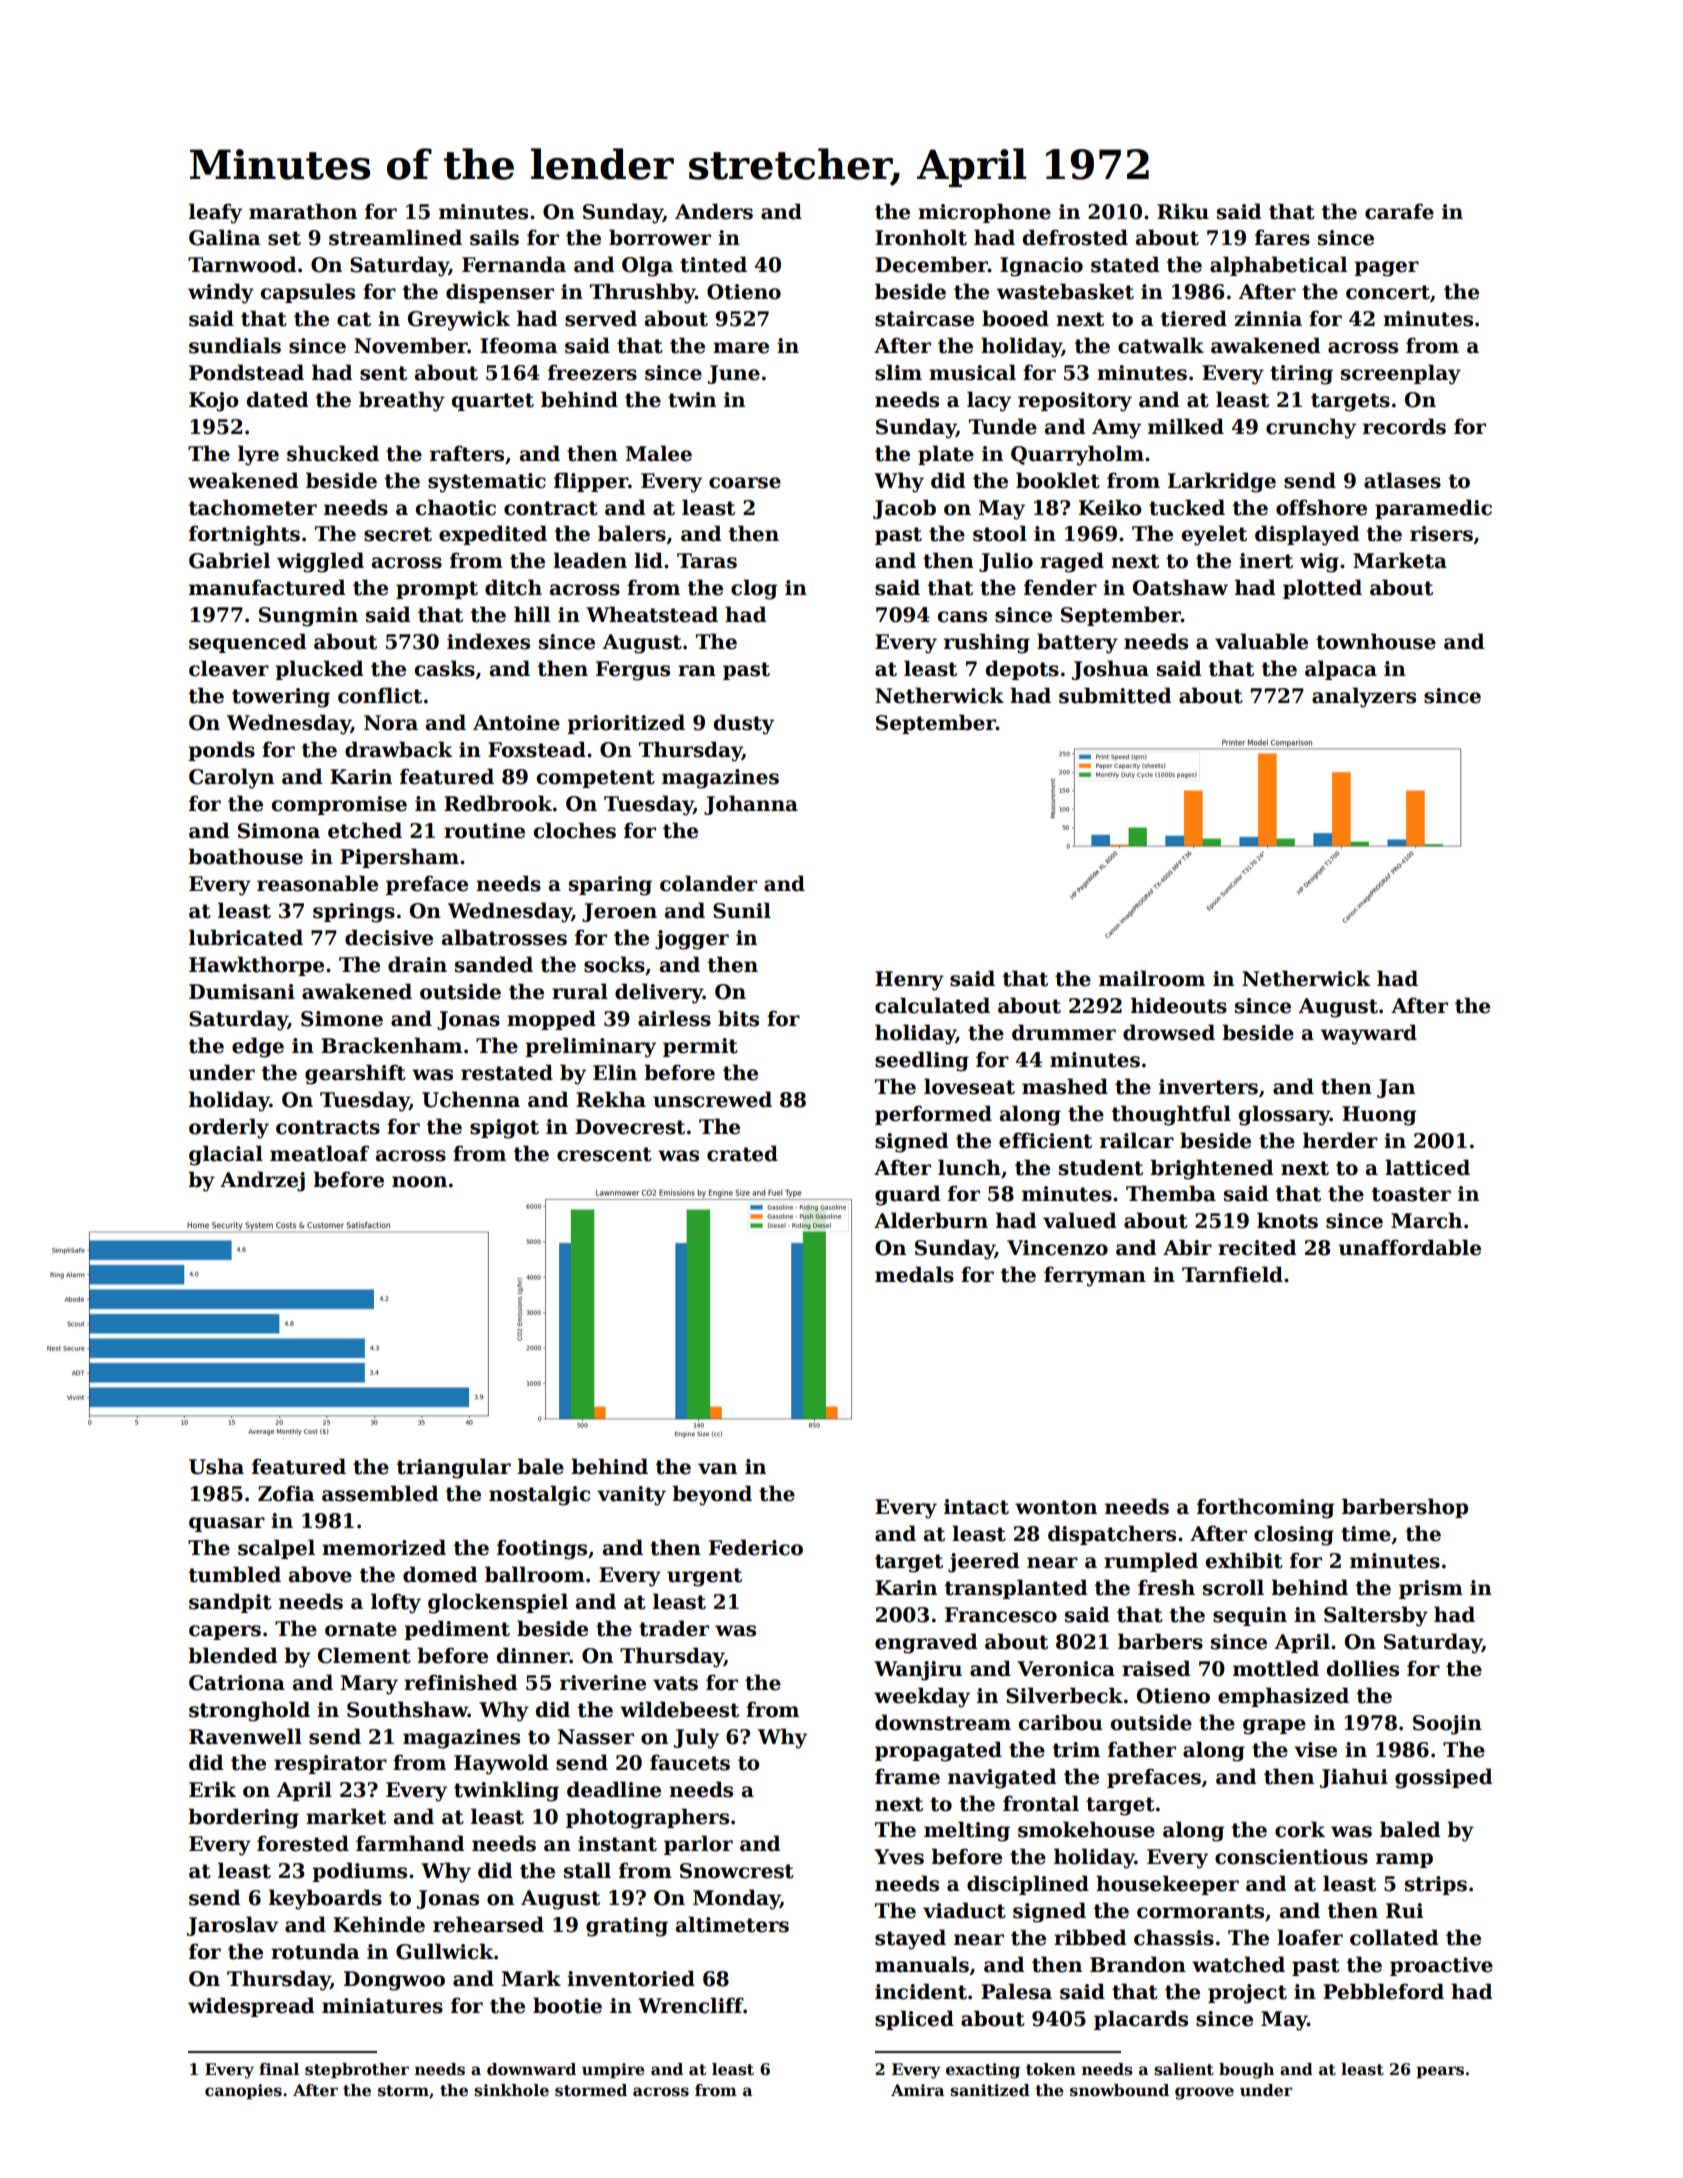 Image resolution: width=1683 pixels, height=2178 pixels. Describe the element at coordinates (245, 1736) in the document. I see `Ravenwell` at that location.
